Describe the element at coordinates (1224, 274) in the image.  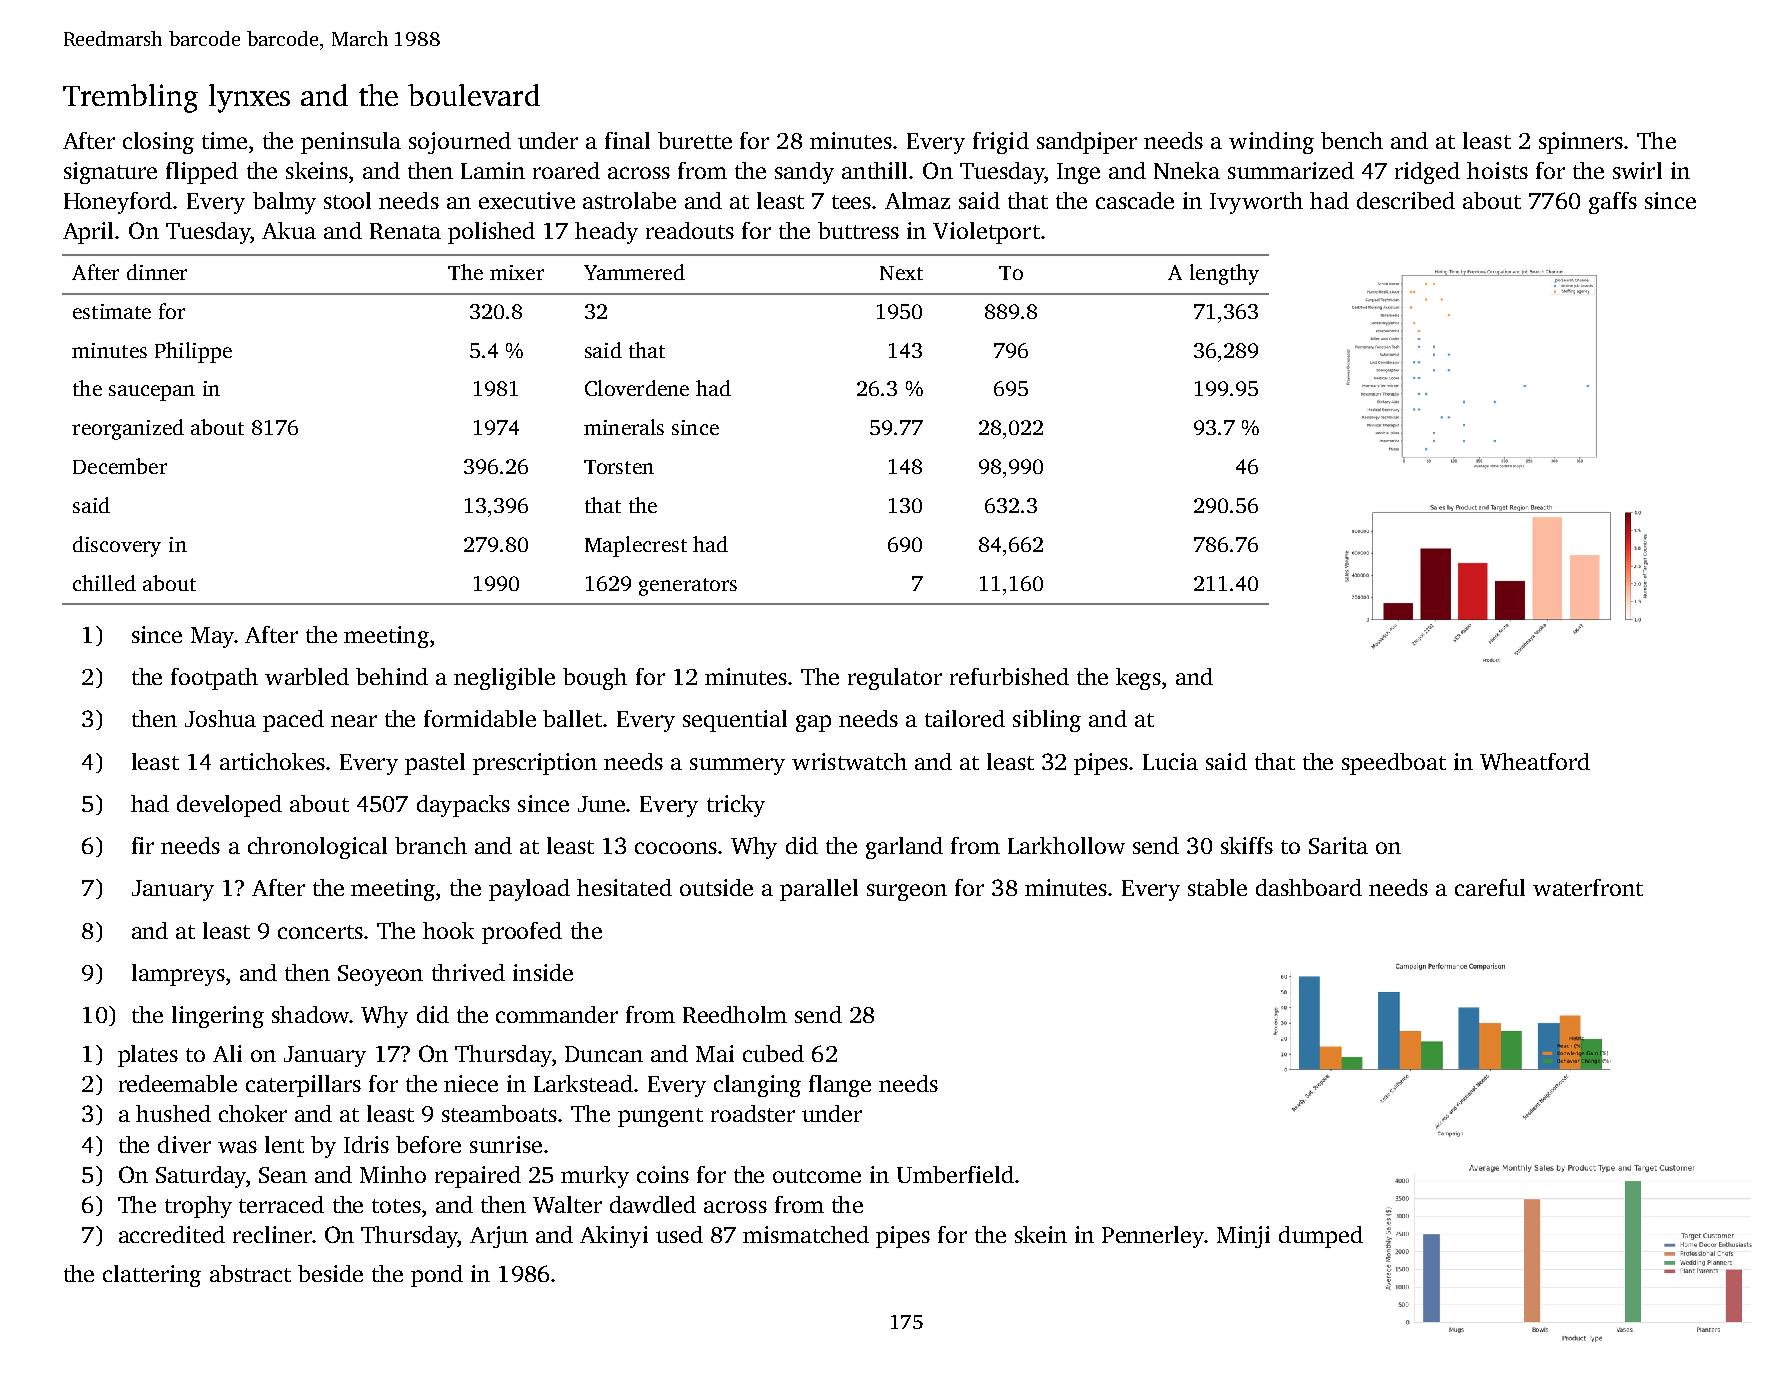
I see `lengthy` at that location.
